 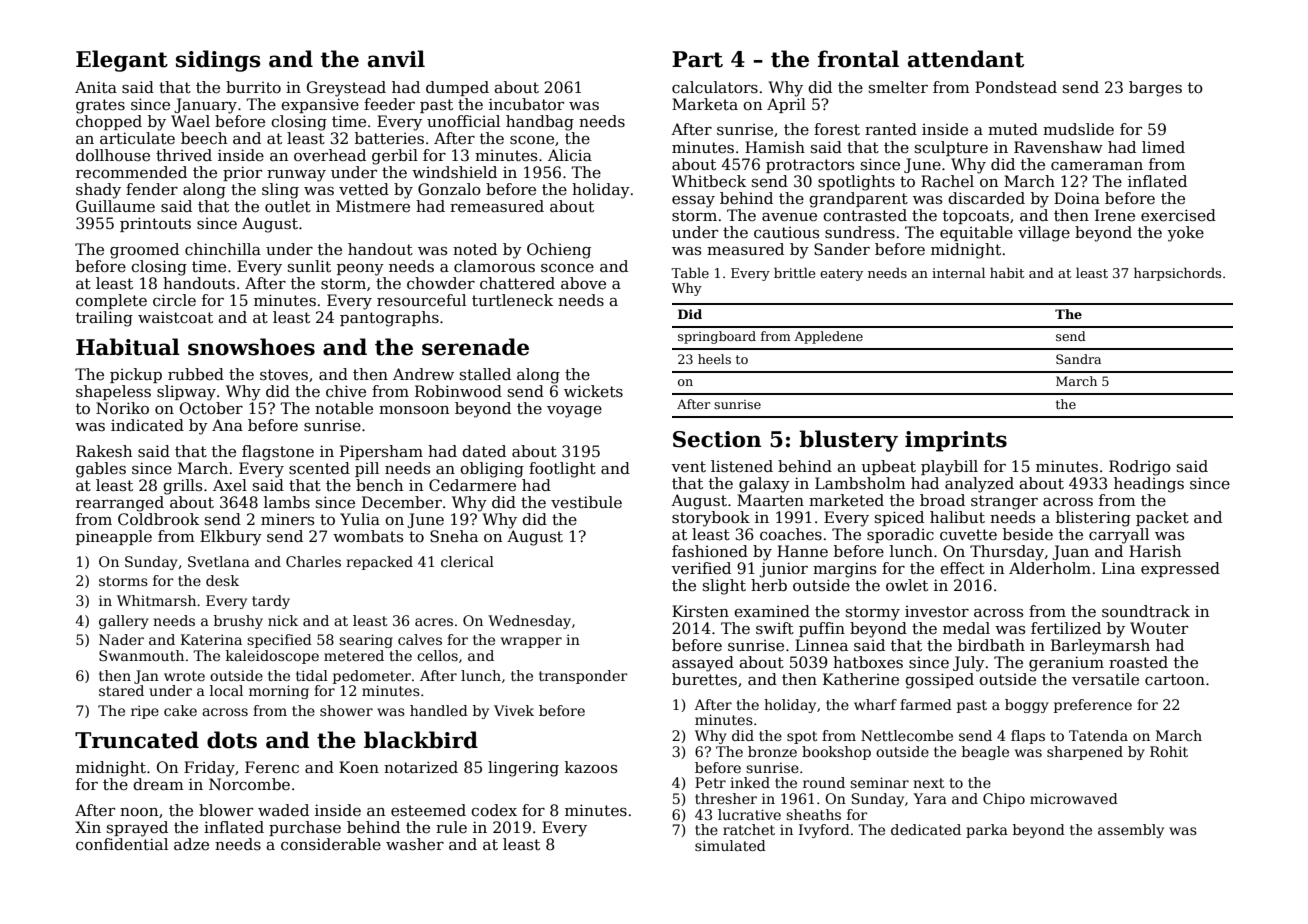 I want to click on eatery, so click(x=841, y=275).
